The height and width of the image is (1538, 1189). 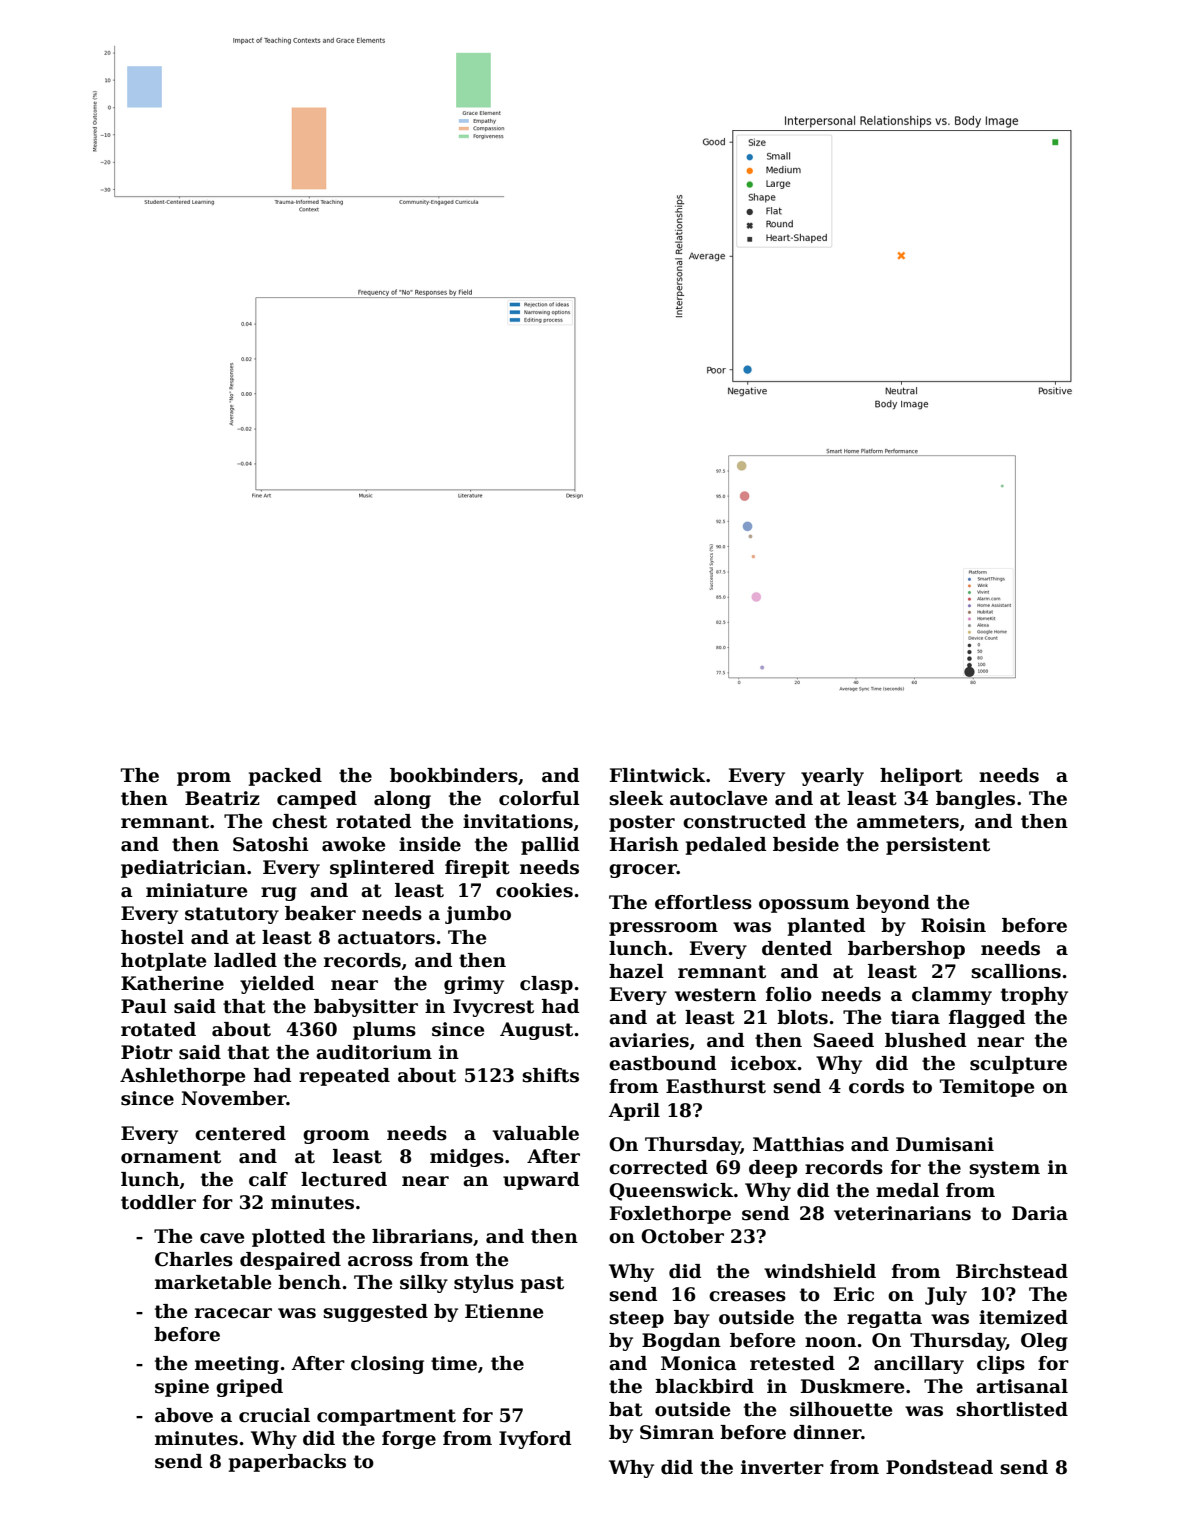 What do you see at coordinates (844, 1040) in the image?
I see `Saeed` at bounding box center [844, 1040].
